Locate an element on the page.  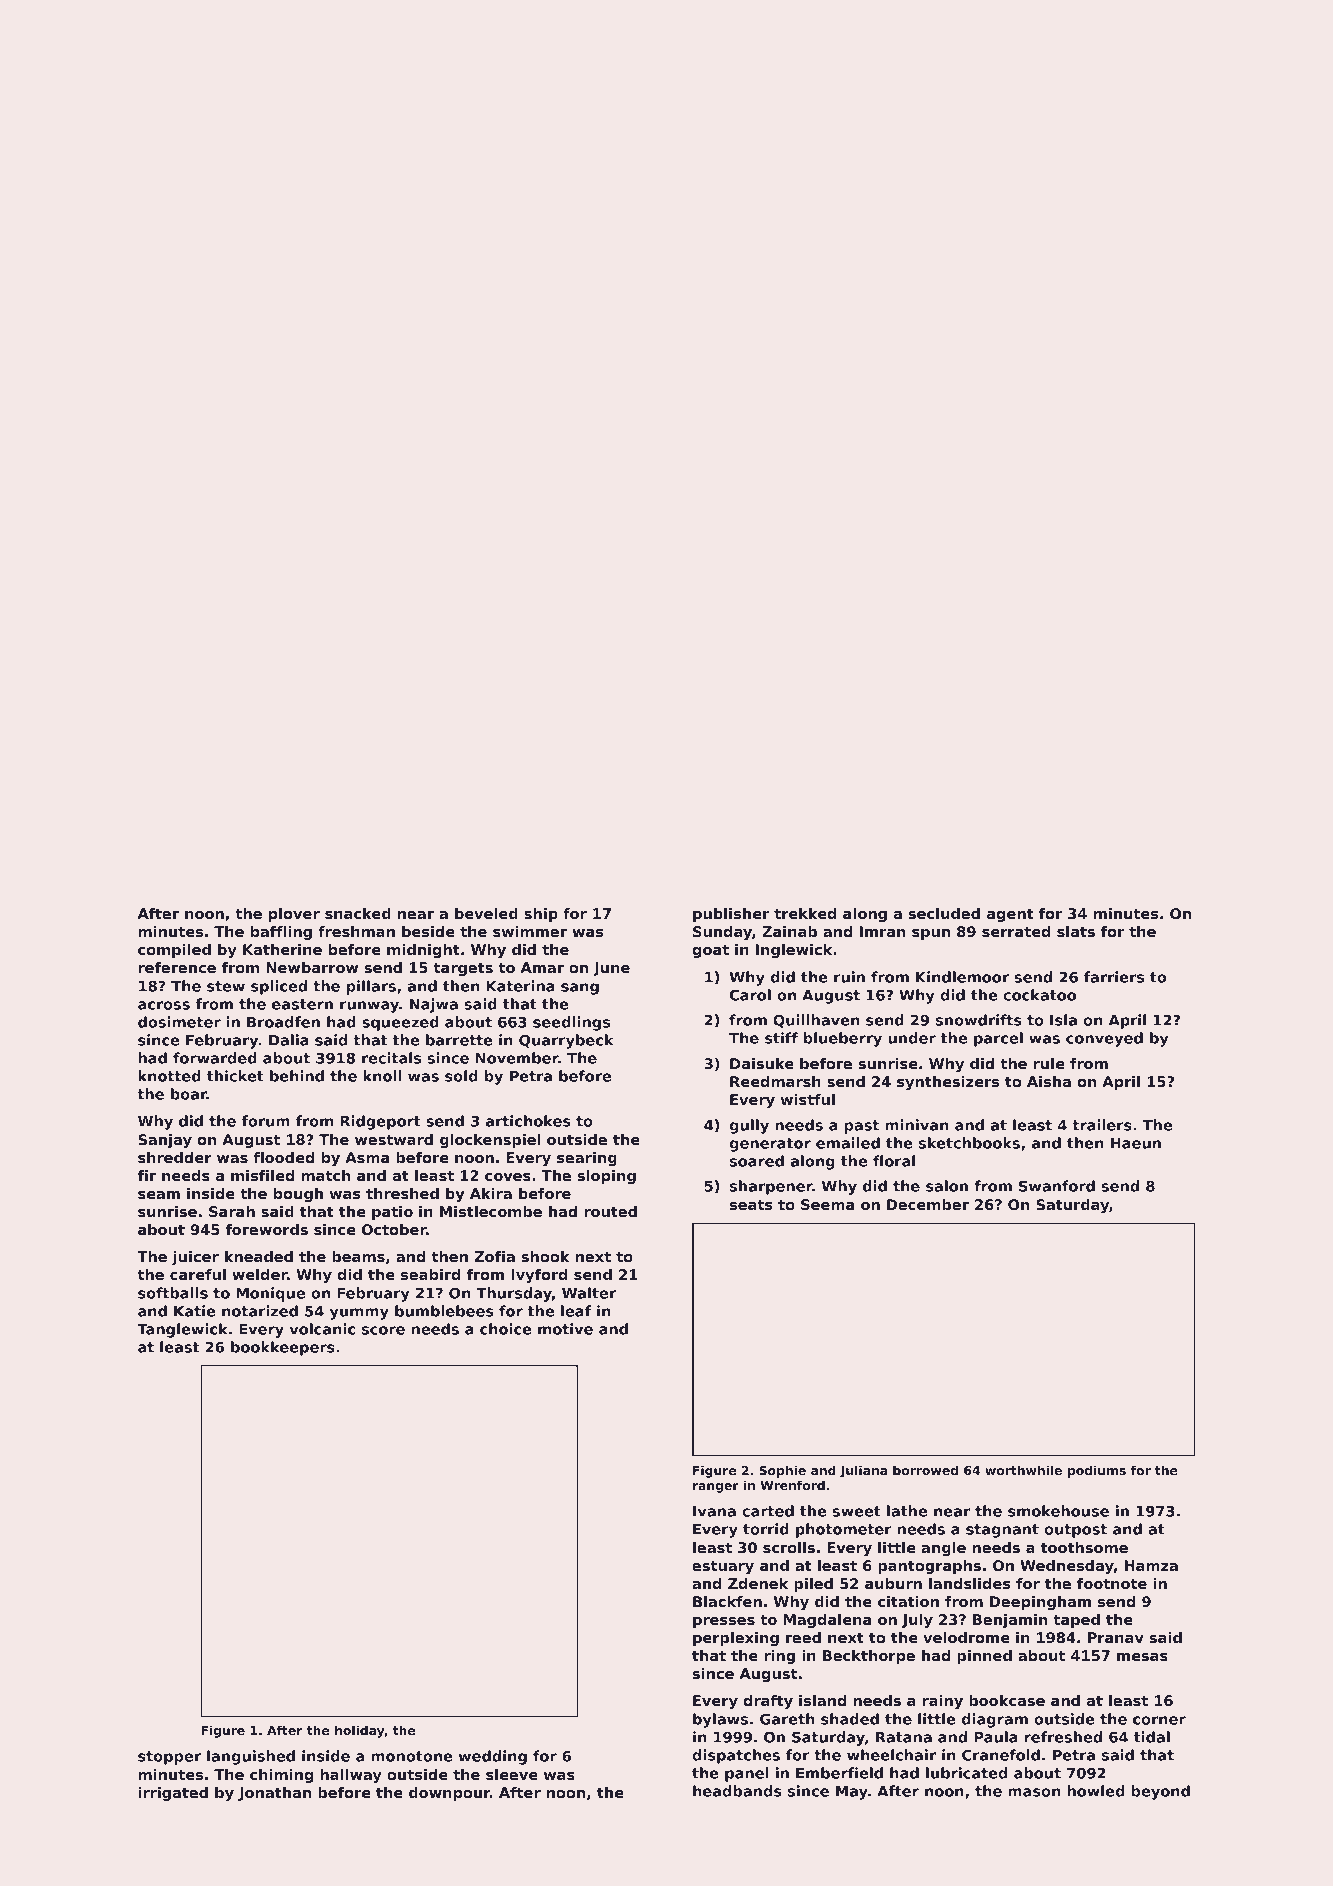
reference is located at coordinates (177, 967).
